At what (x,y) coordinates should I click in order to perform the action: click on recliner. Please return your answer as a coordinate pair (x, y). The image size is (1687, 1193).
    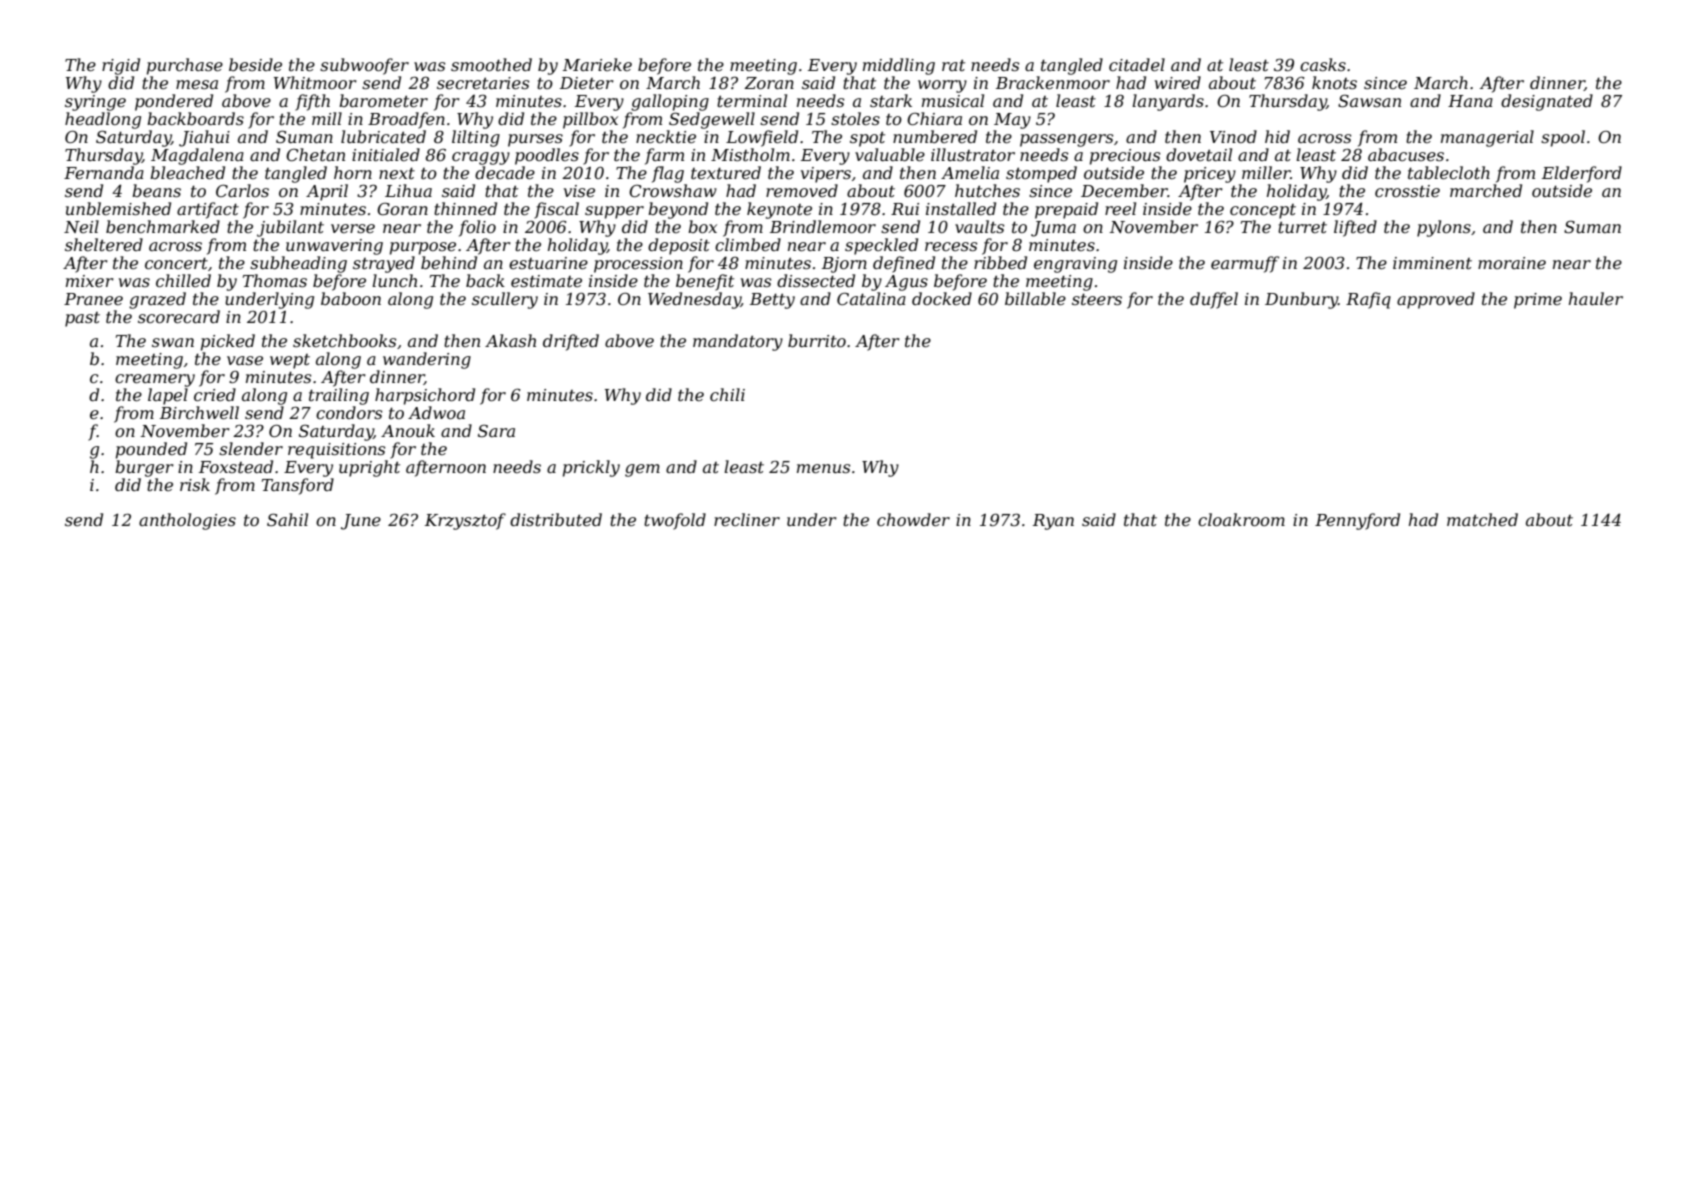
    Looking at the image, I should click on (747, 519).
